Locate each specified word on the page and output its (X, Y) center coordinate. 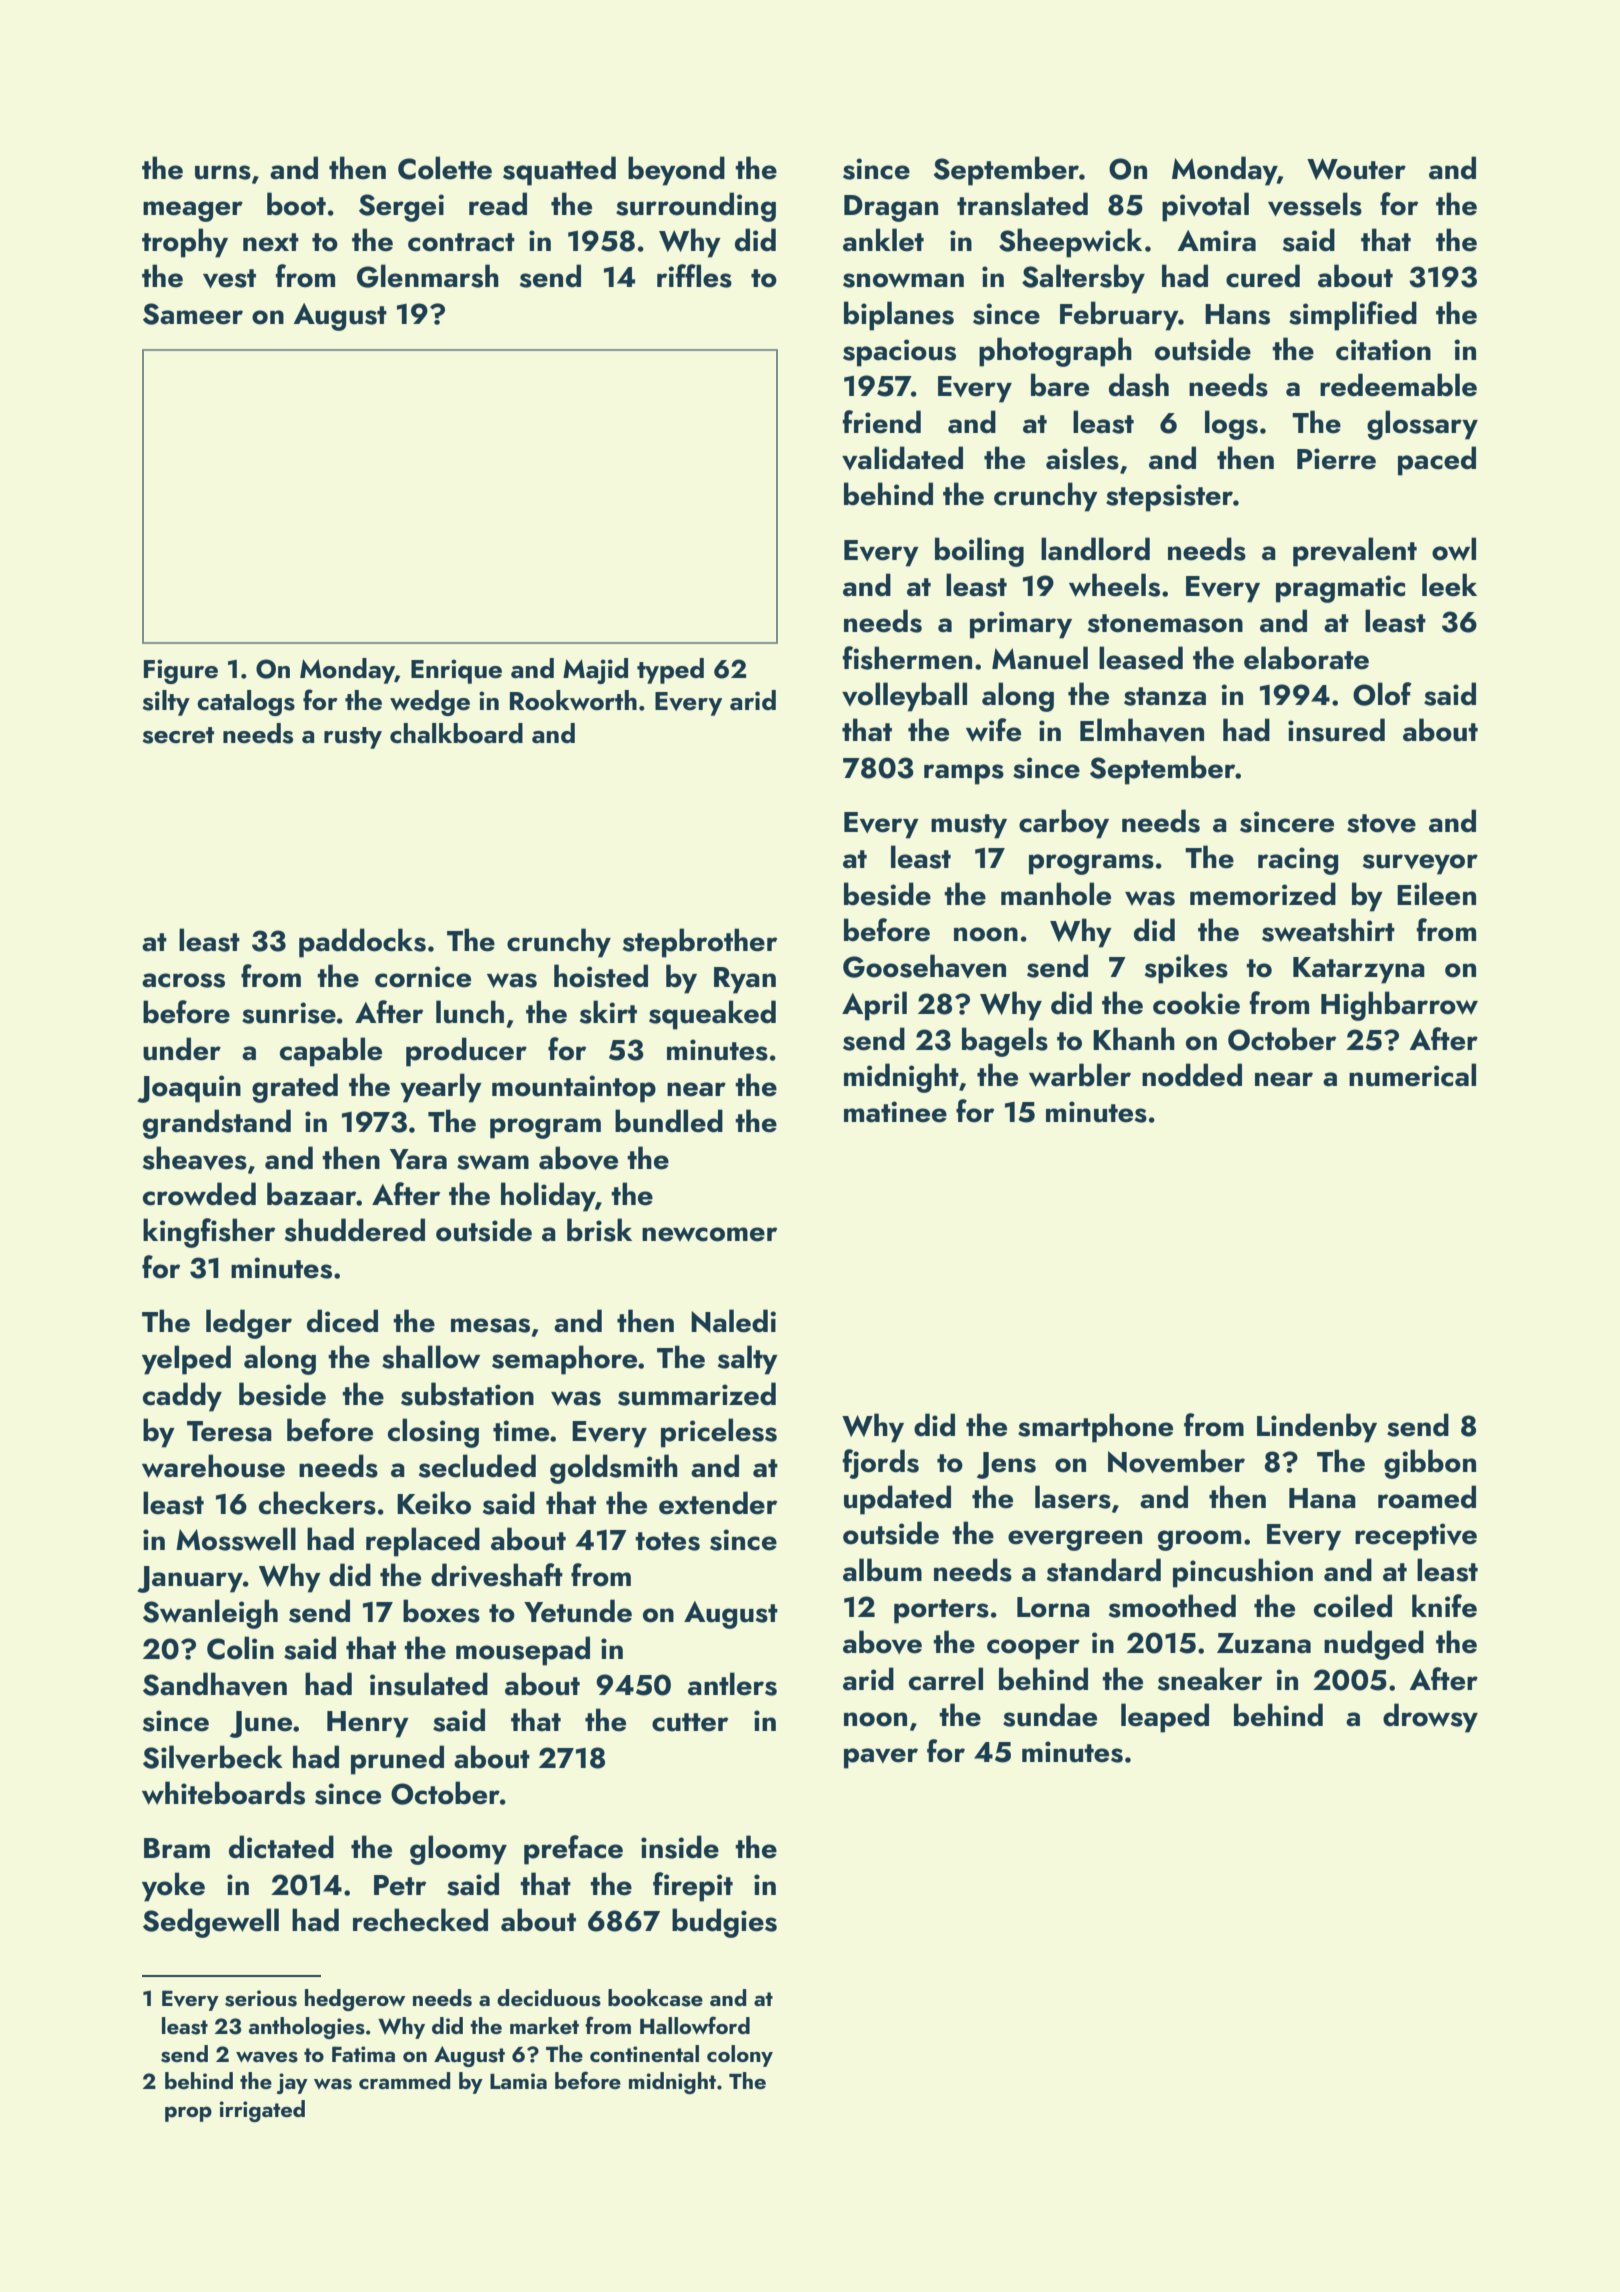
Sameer (193, 314)
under (182, 1049)
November (1176, 1461)
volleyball (904, 697)
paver (881, 1758)
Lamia (518, 2081)
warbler (1080, 1075)
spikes (1186, 969)
